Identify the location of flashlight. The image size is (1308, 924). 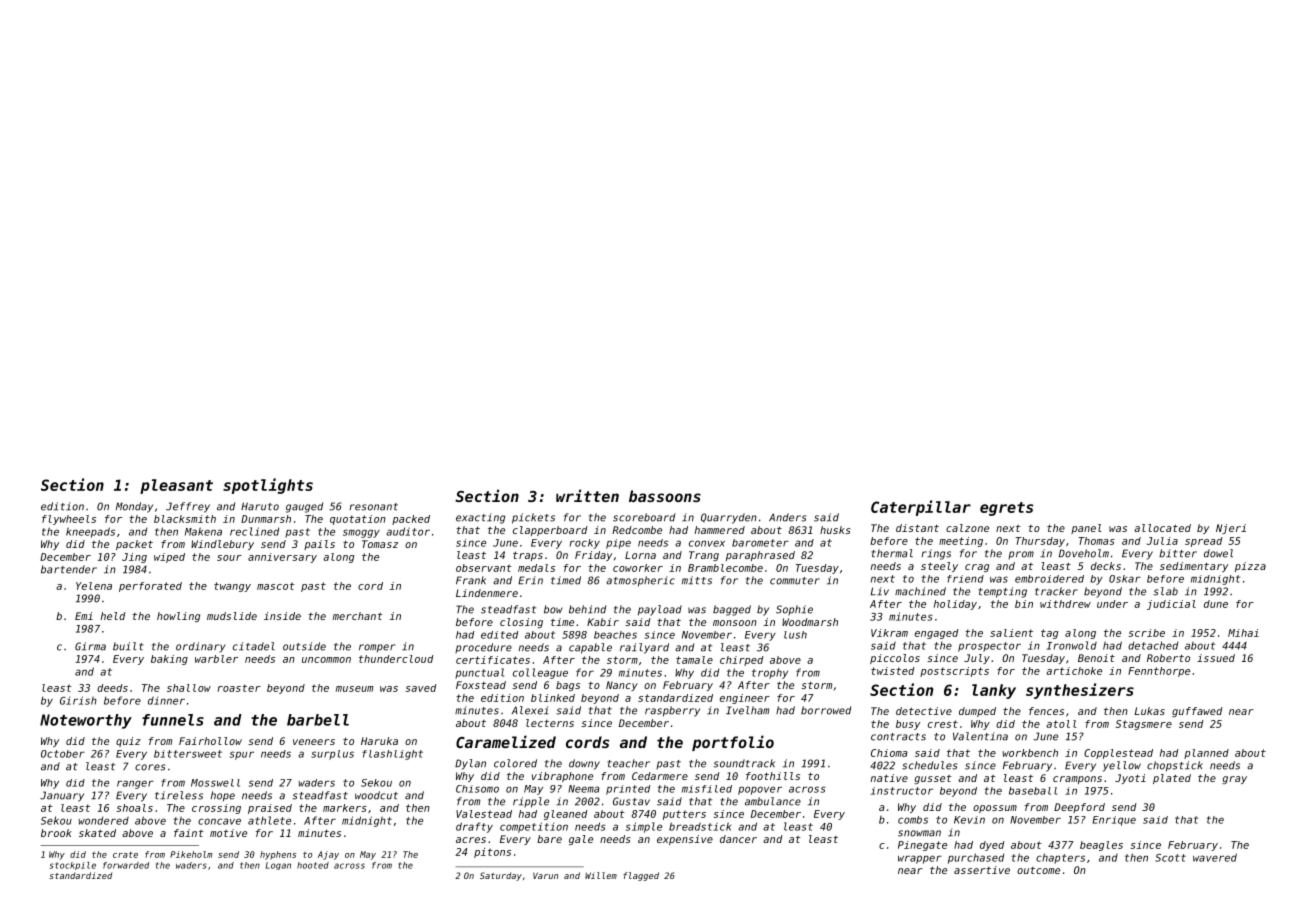
(392, 755).
